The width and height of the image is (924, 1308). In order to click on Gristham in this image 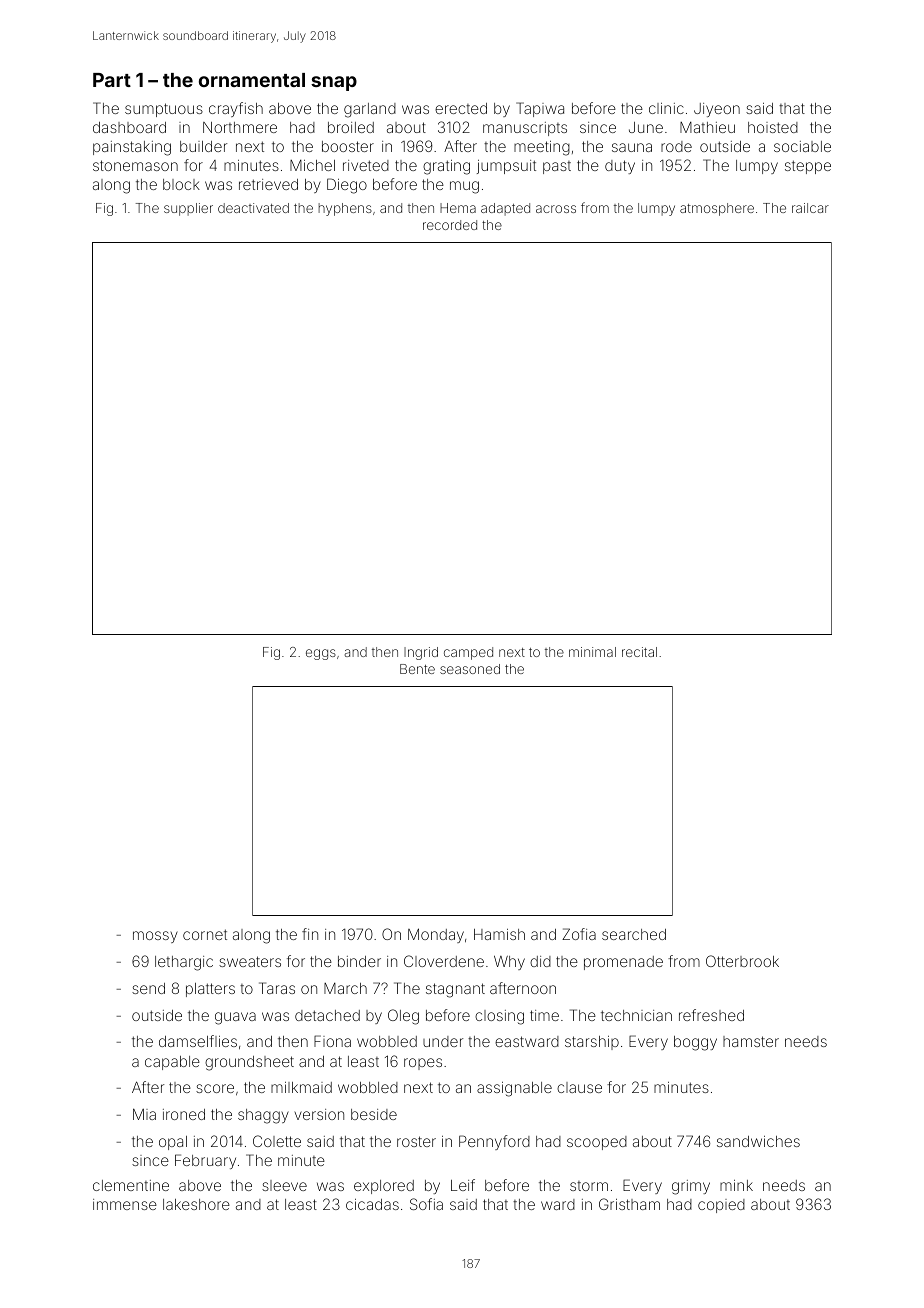, I will do `click(629, 1204)`.
